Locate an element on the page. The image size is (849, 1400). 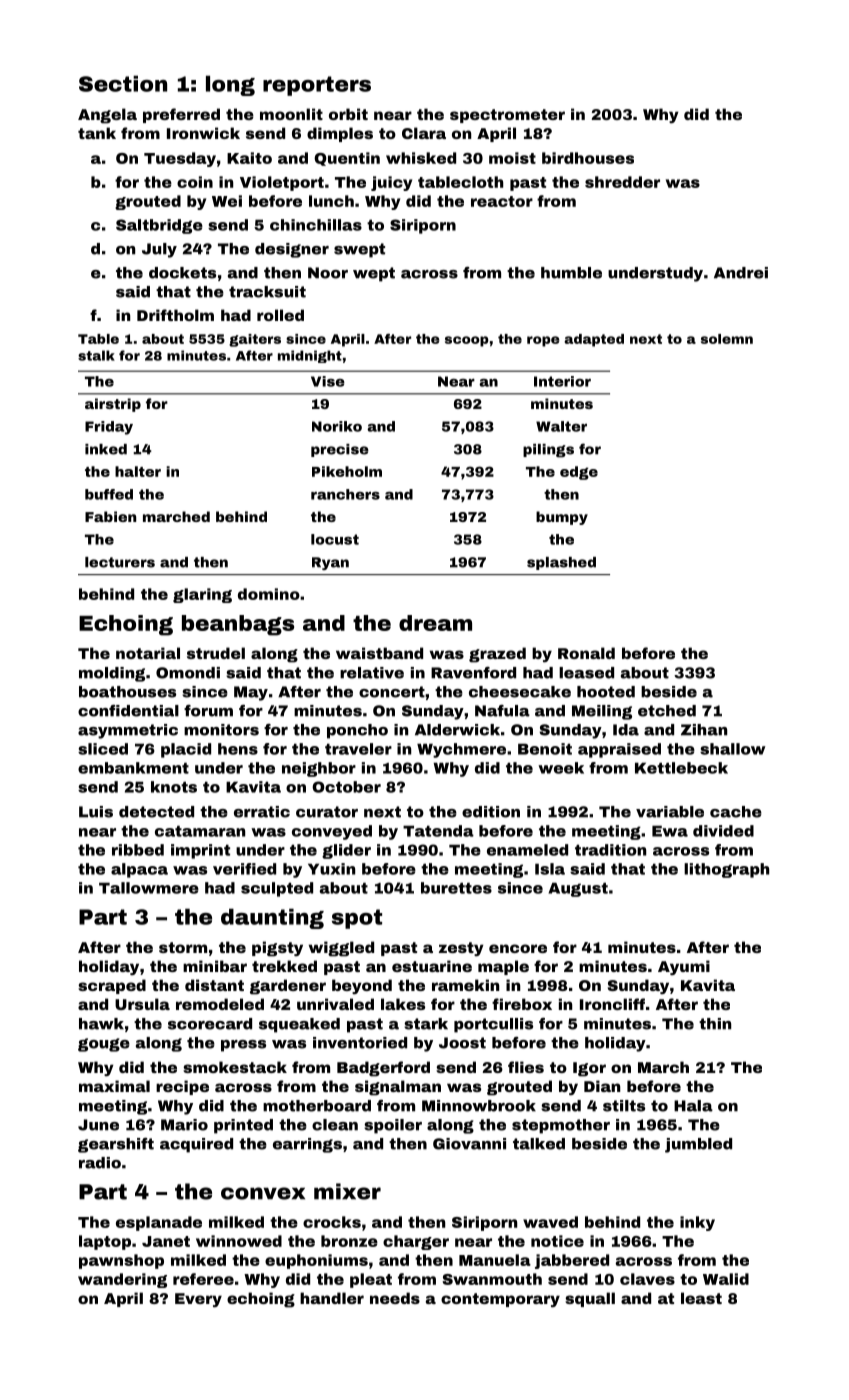
Wei is located at coordinates (227, 201).
